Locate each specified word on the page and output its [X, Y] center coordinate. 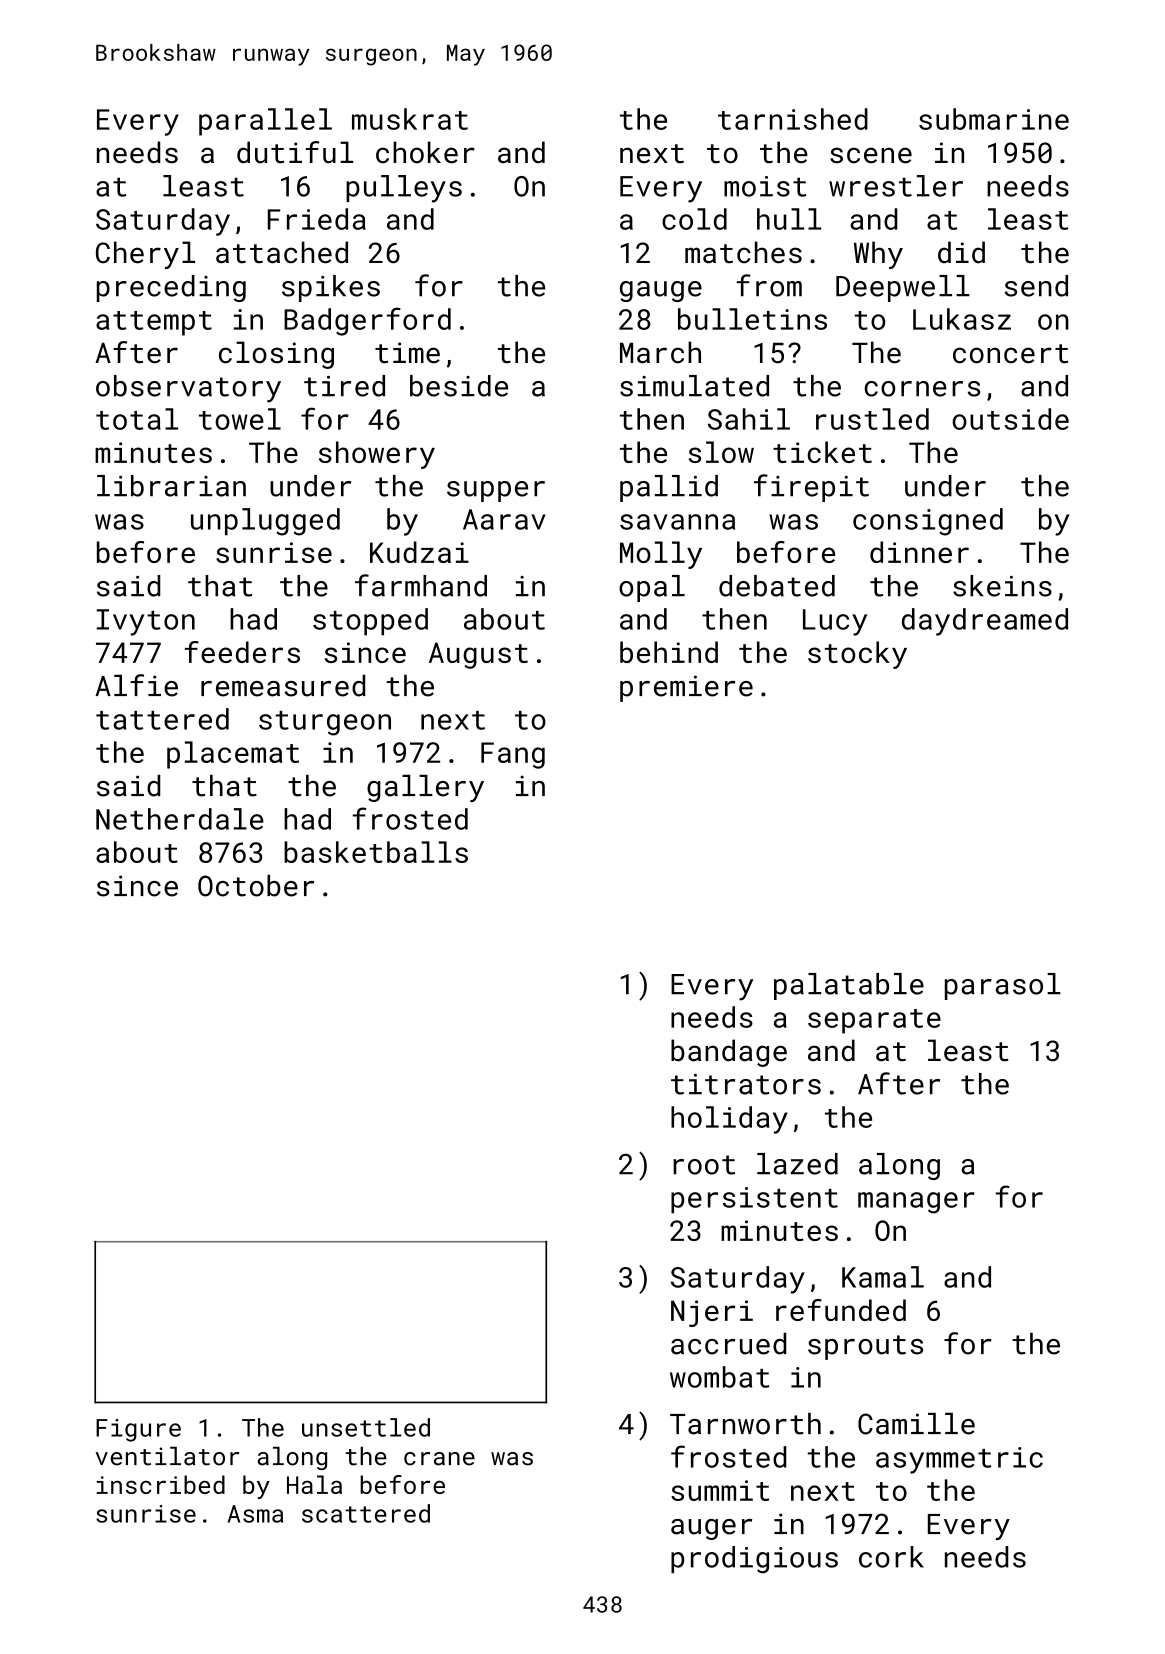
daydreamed [985, 622]
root [704, 1165]
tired [344, 386]
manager [916, 1203]
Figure [138, 1430]
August [478, 655]
